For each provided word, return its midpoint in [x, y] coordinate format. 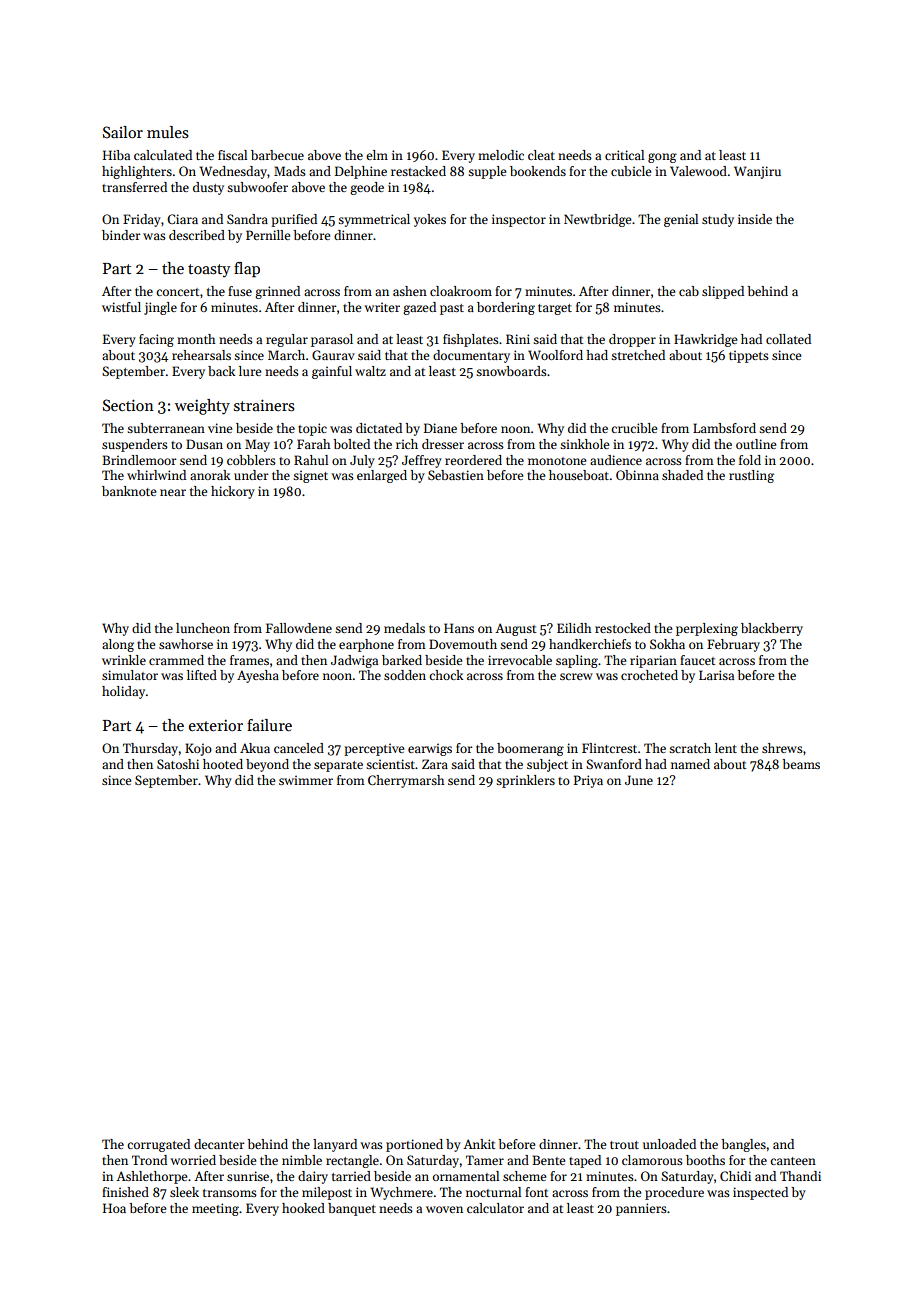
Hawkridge [705, 340]
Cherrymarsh [406, 781]
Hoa [114, 1208]
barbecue [277, 155]
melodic [501, 155]
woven [444, 1209]
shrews [782, 748]
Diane [440, 428]
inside [755, 219]
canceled [299, 748]
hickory [233, 492]
